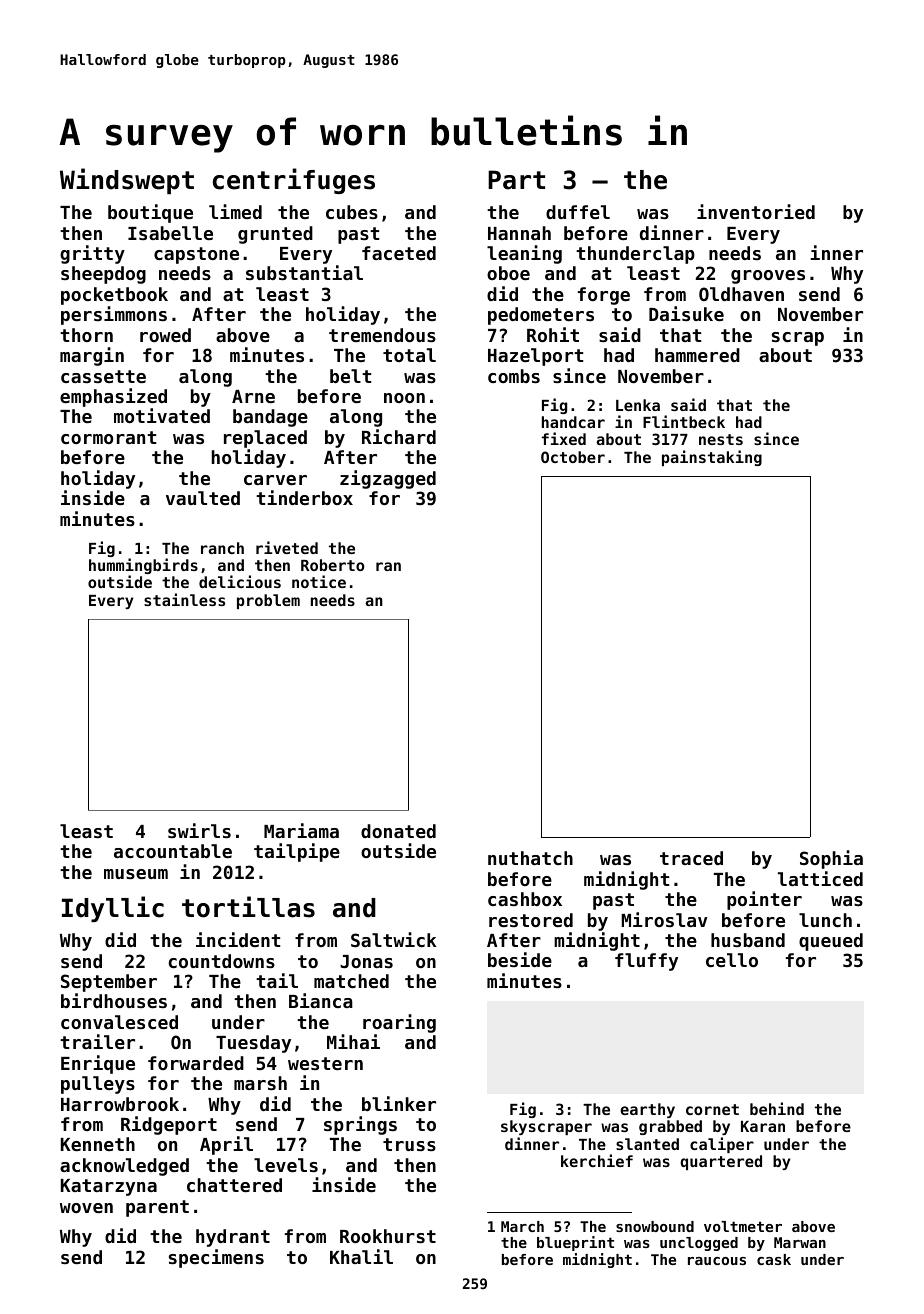  What do you see at coordinates (756, 211) in the screenshot?
I see `inventoried` at bounding box center [756, 211].
